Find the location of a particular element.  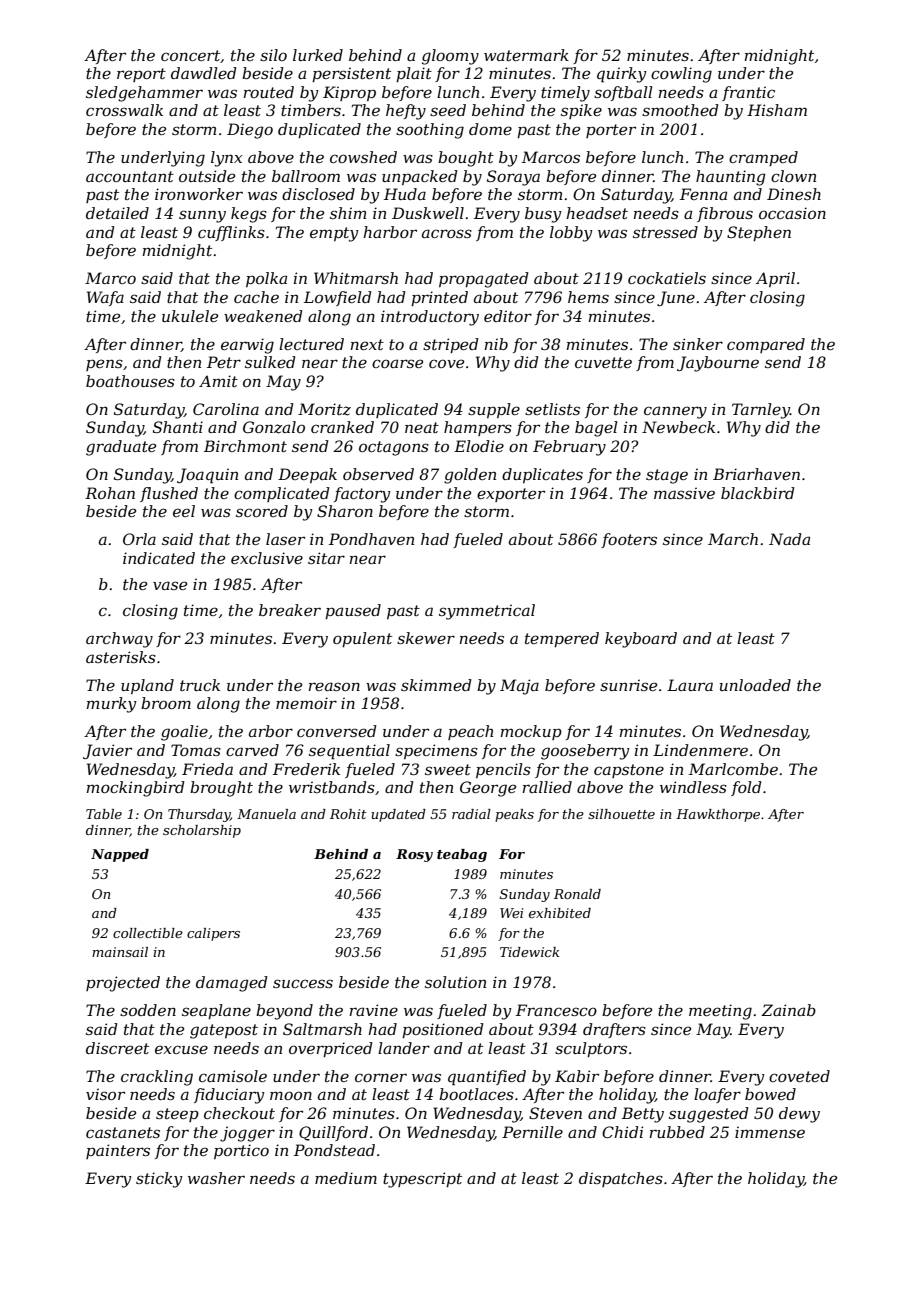

silo is located at coordinates (273, 55).
